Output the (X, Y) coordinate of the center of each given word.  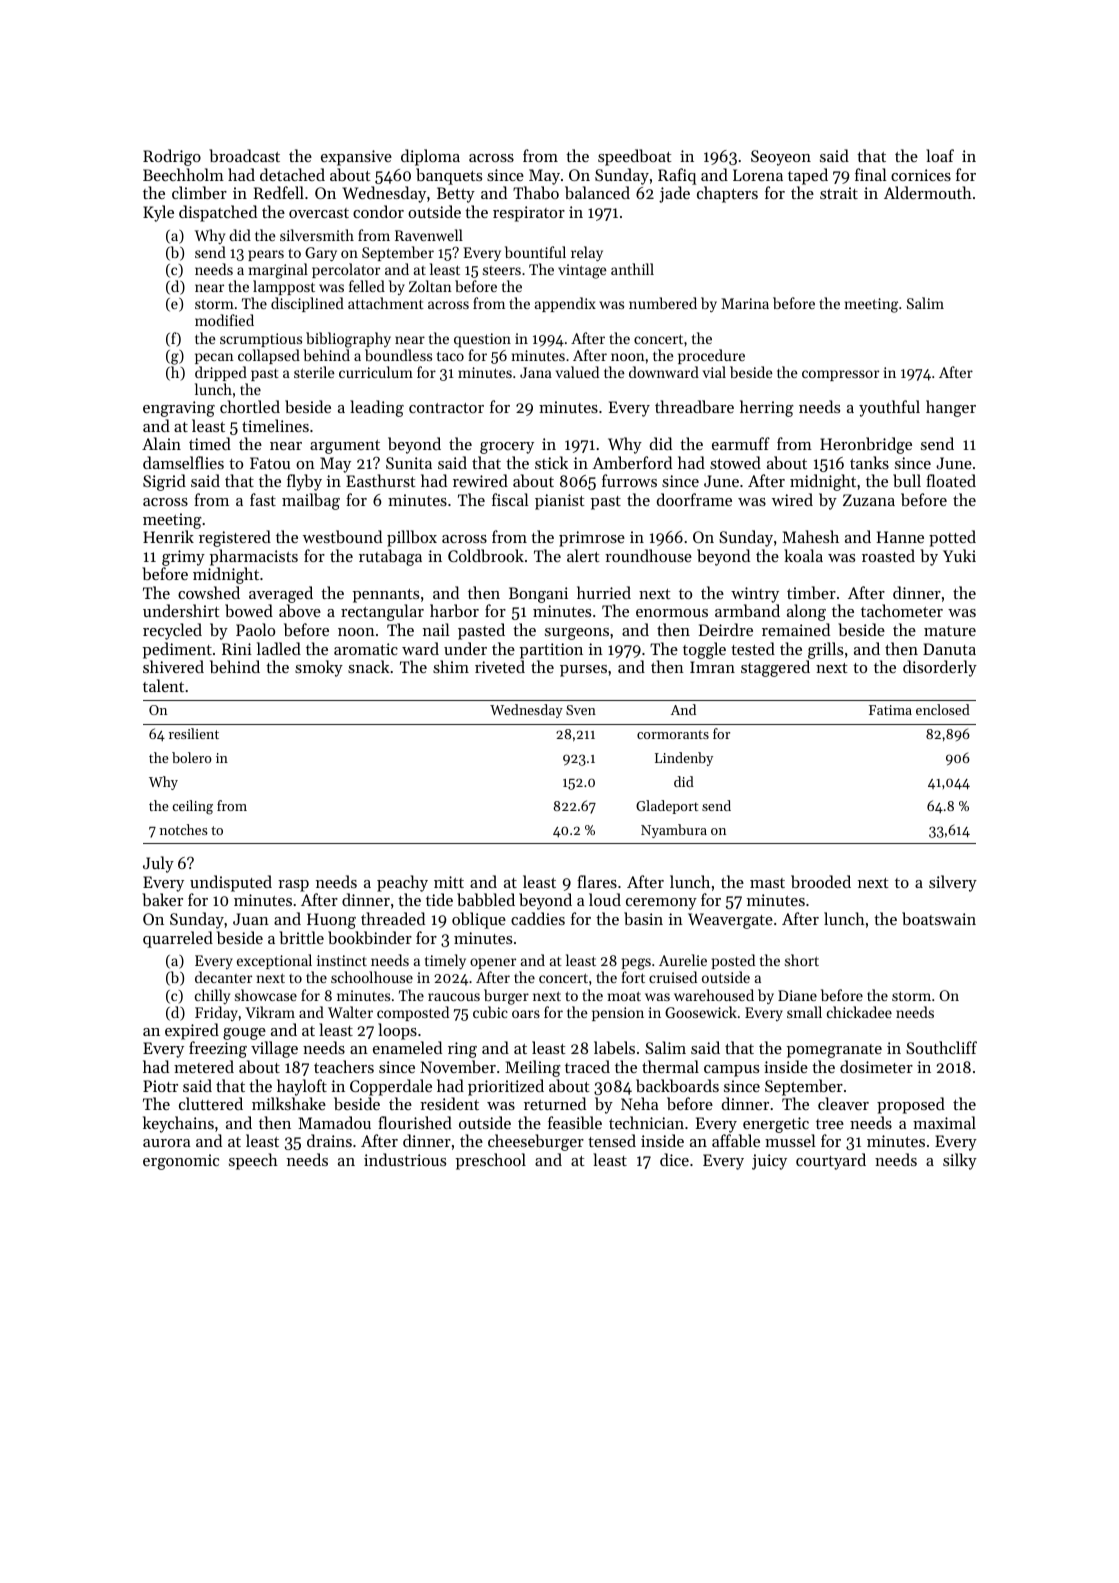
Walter (350, 1012)
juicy (769, 1162)
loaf (940, 155)
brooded (821, 881)
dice (674, 1159)
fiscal (510, 499)
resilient (194, 733)
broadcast (244, 155)
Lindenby (684, 759)
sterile (314, 372)
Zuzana (869, 500)
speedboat (635, 157)
